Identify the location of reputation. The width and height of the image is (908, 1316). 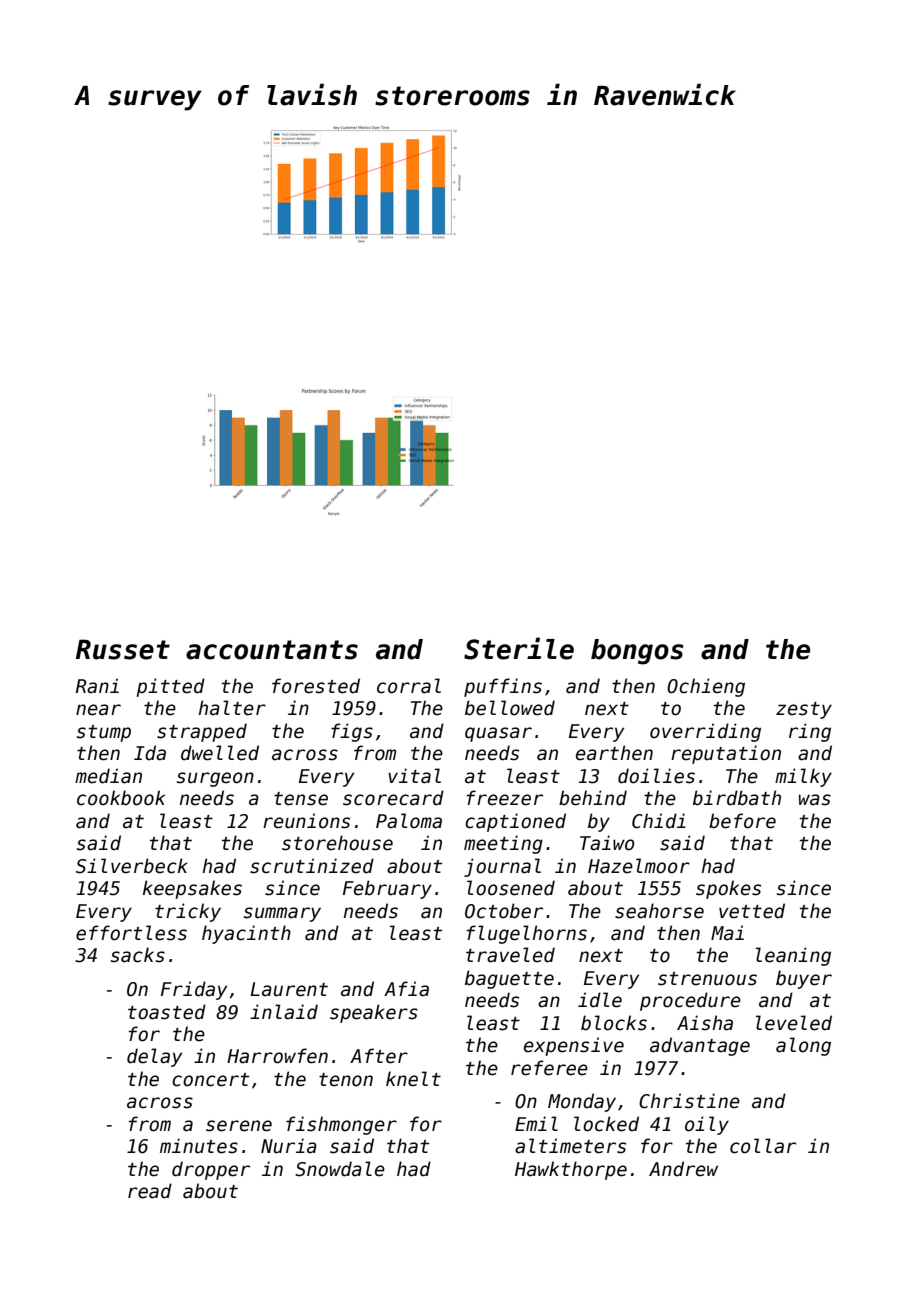
(726, 754).
